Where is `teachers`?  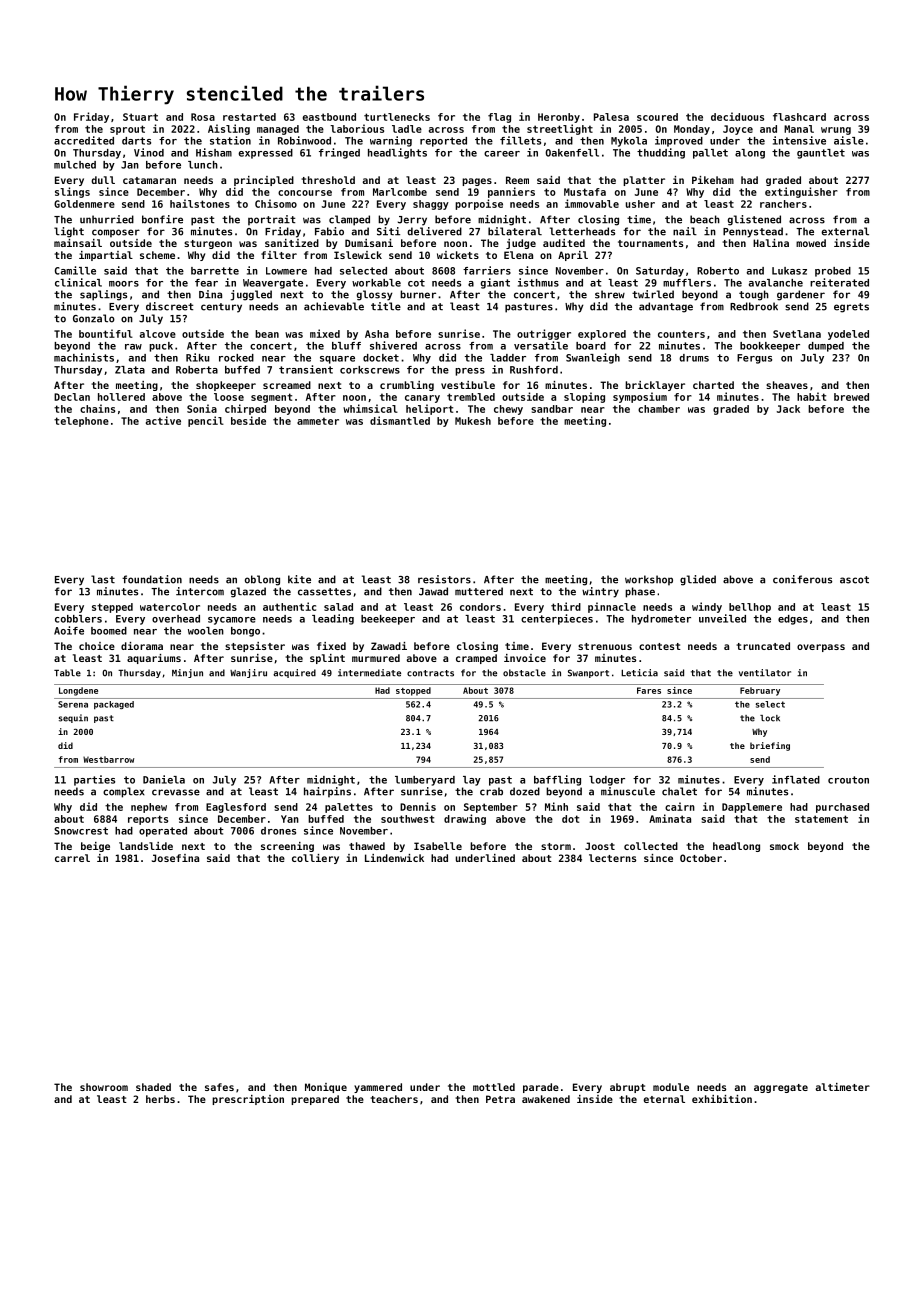
teachers is located at coordinates (394, 1099).
